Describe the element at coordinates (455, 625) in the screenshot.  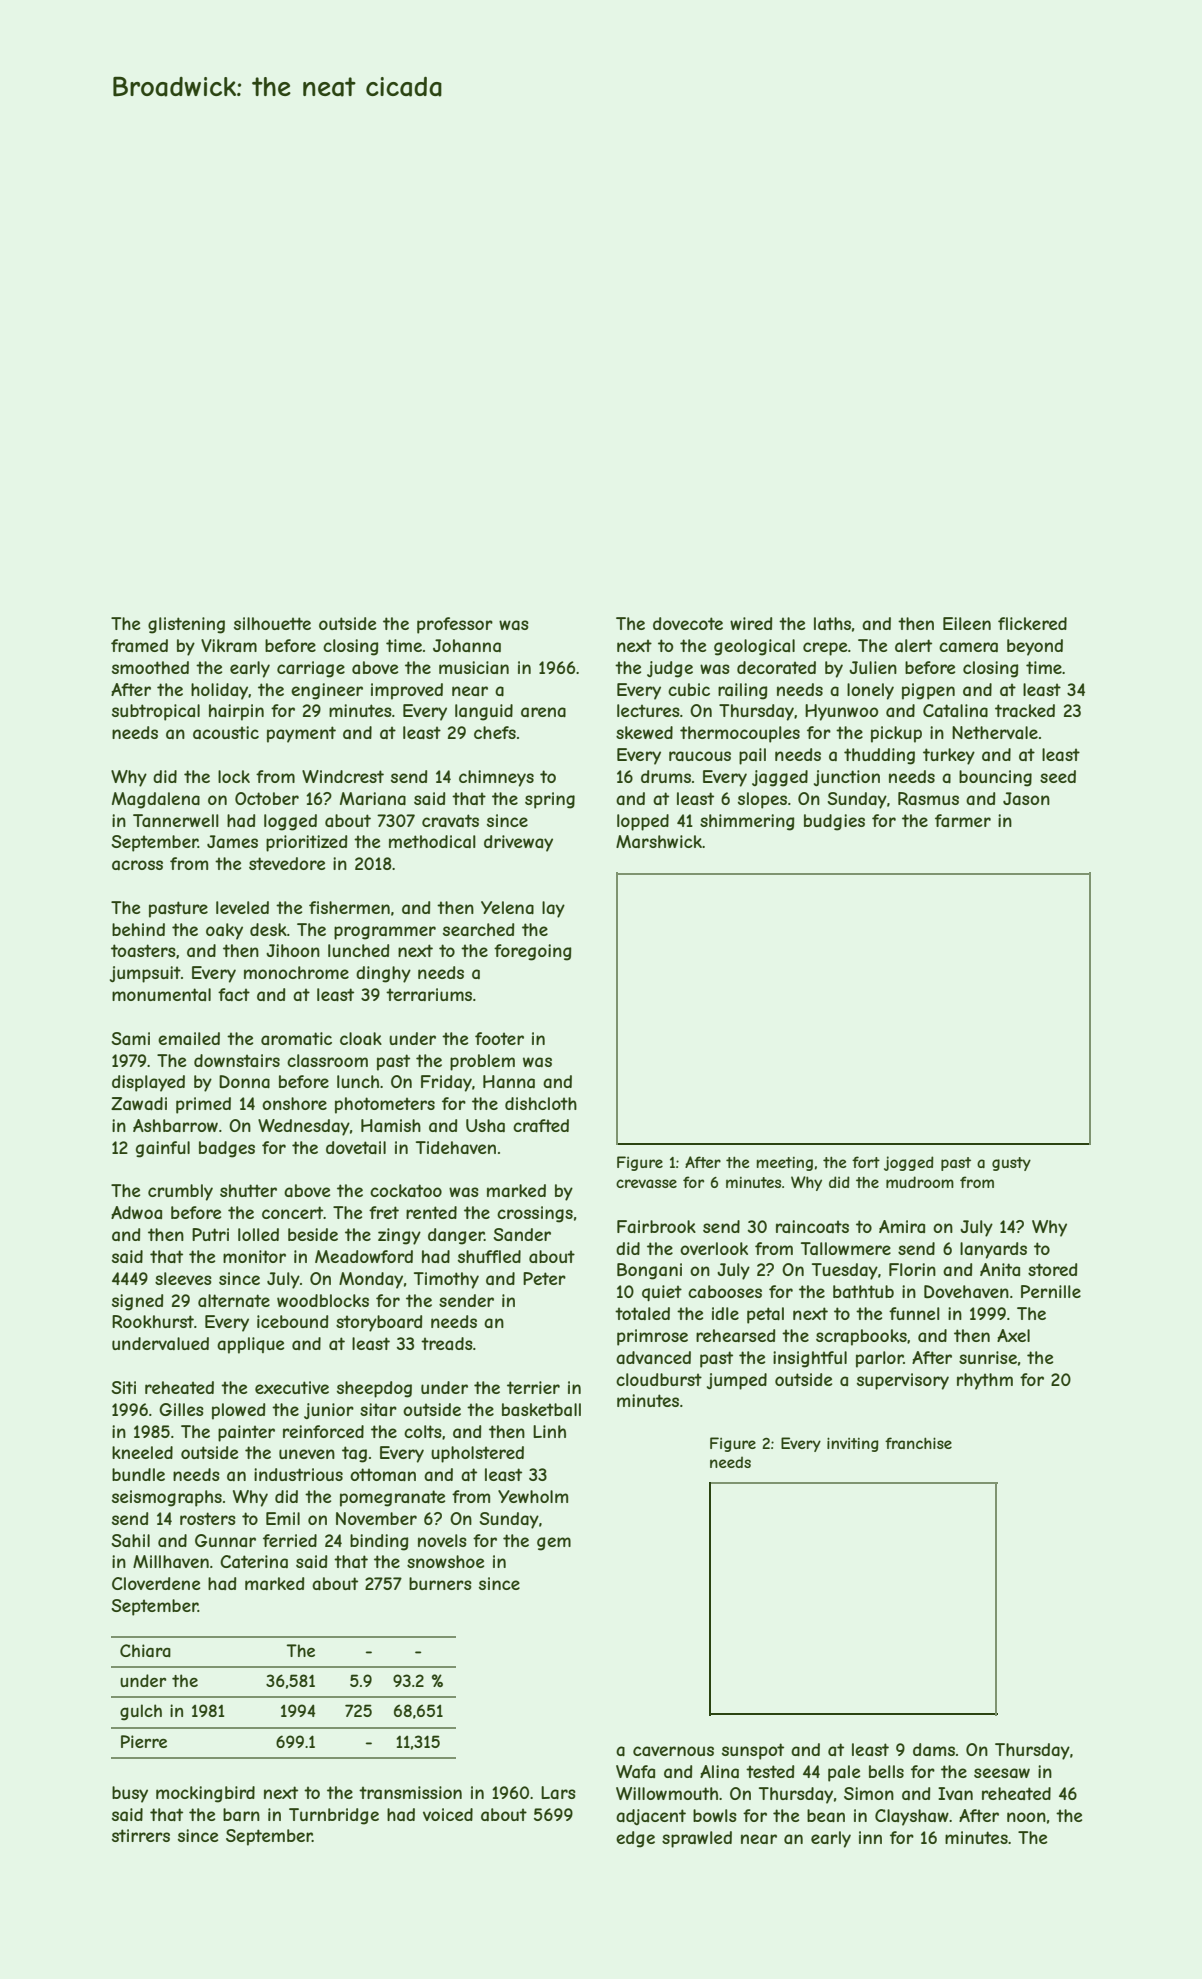
I see `professor` at that location.
